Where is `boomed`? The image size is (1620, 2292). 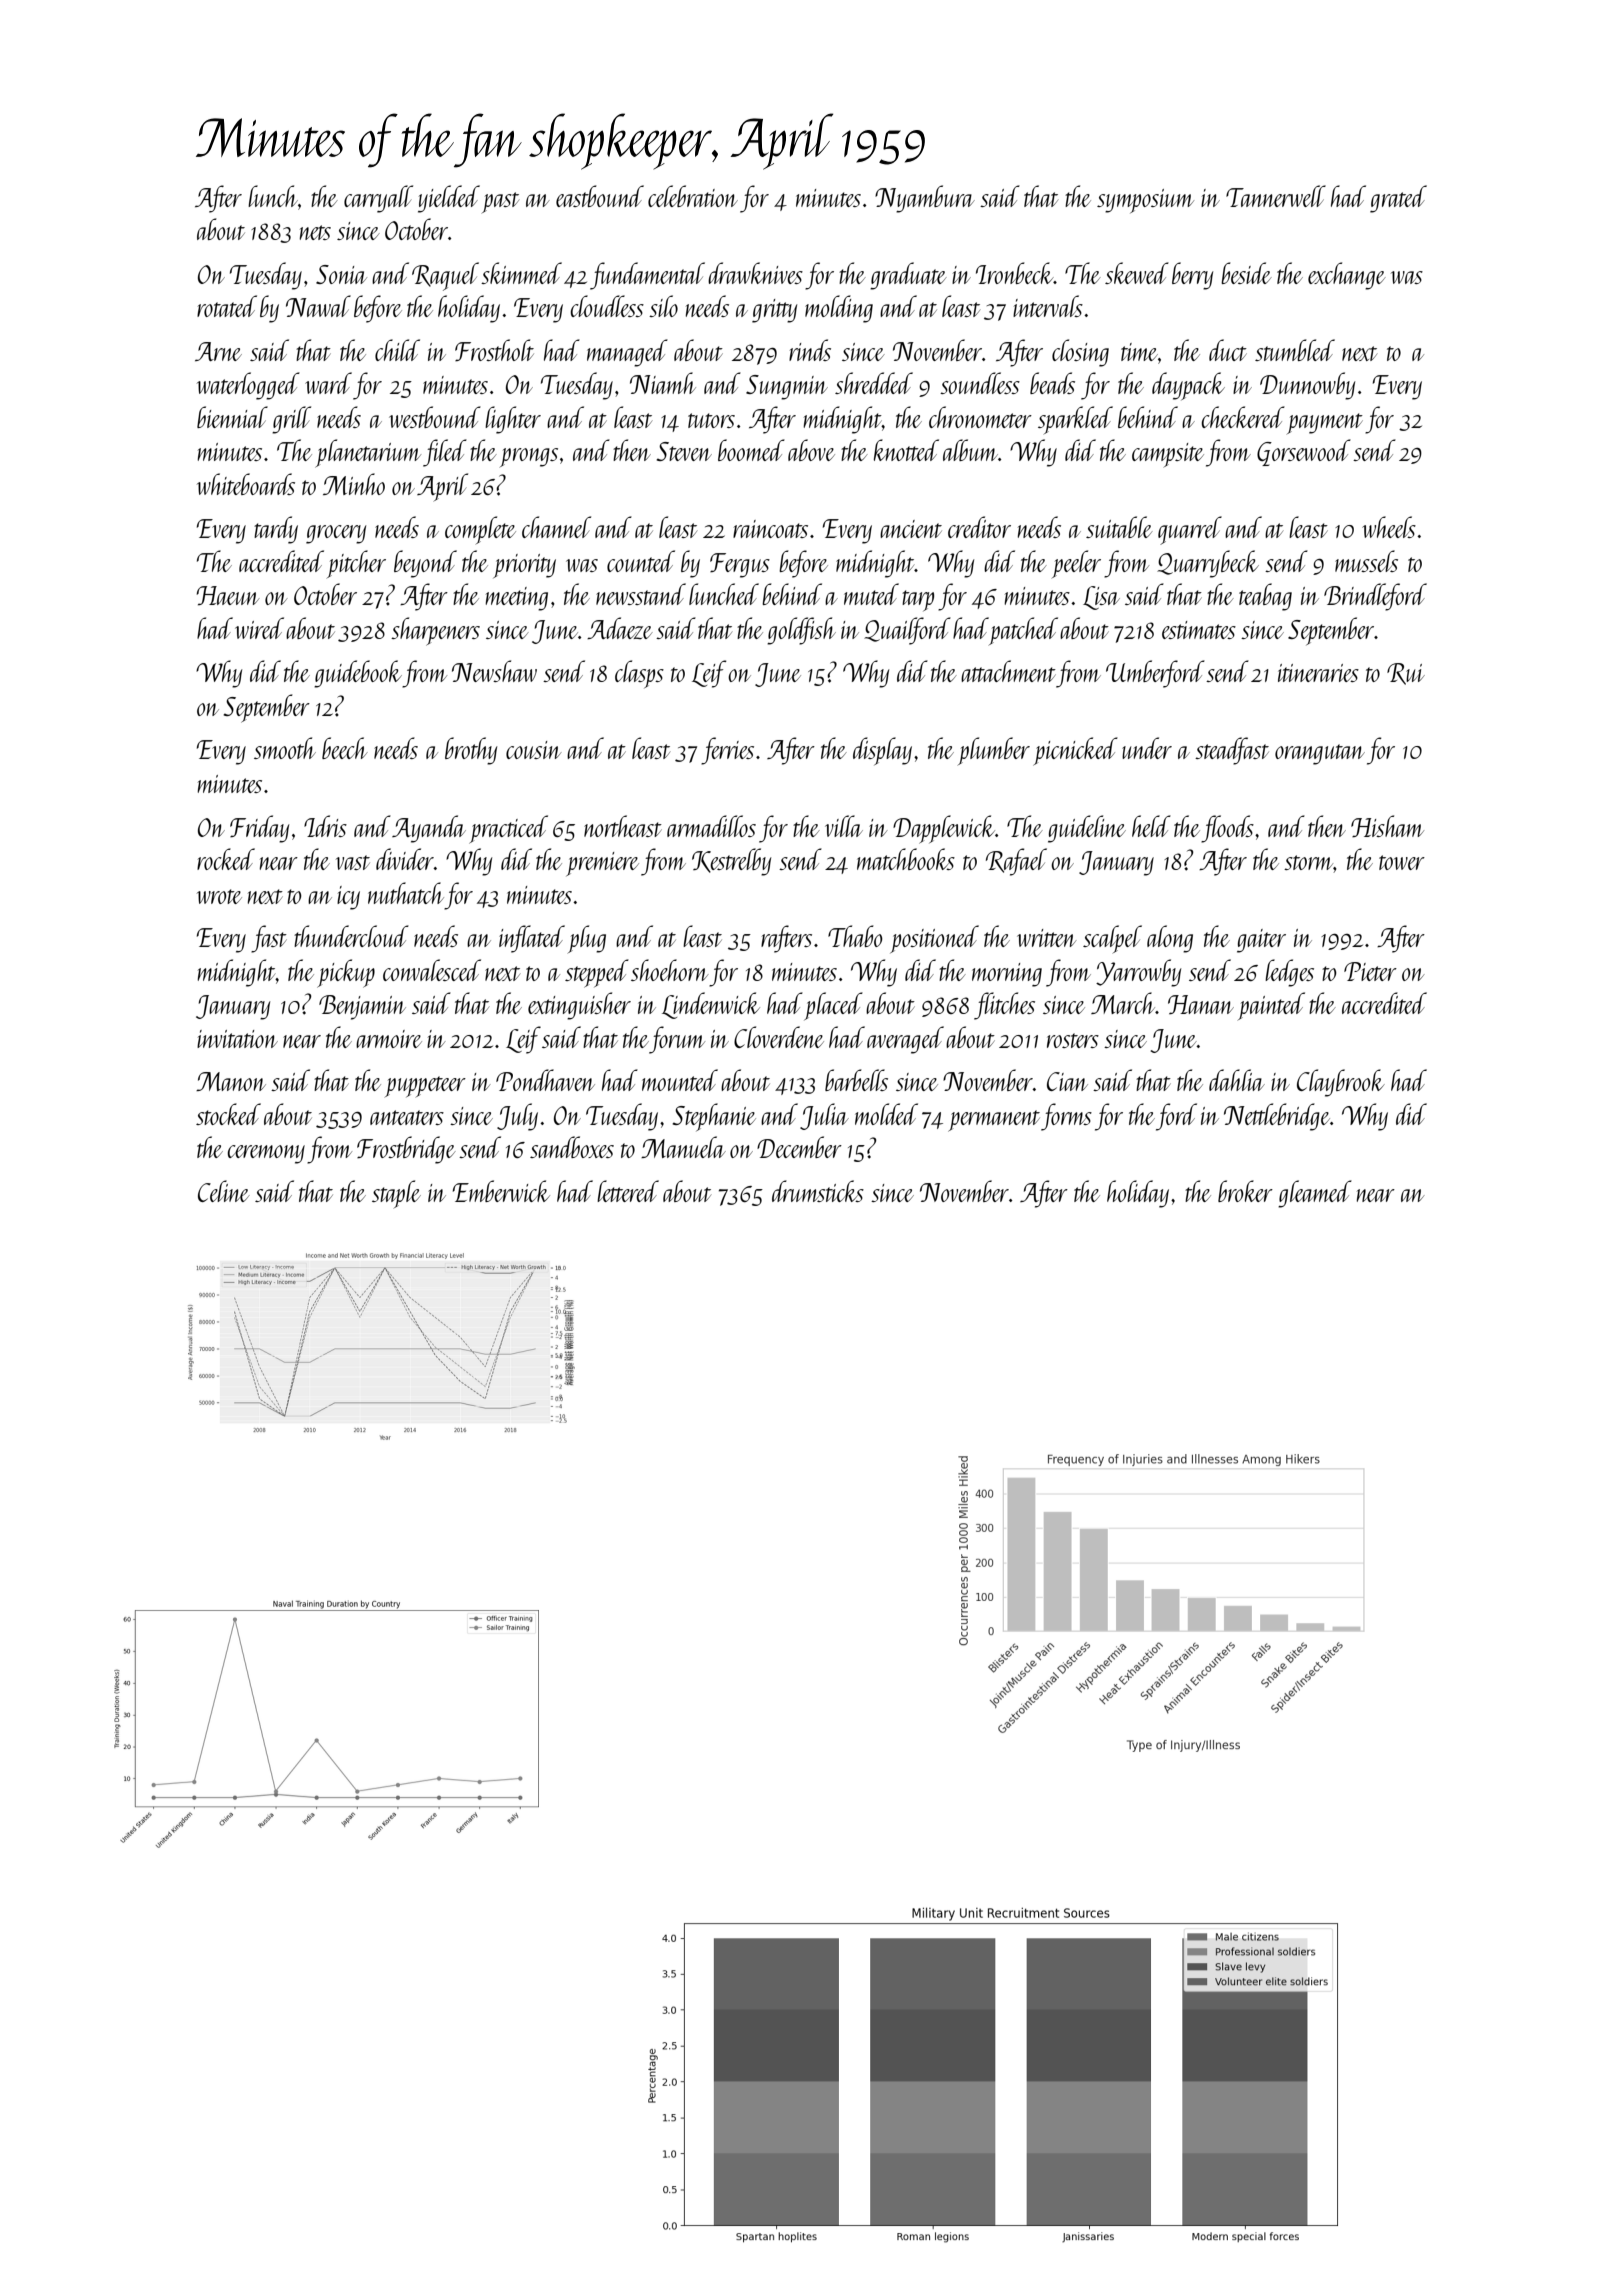
boomed is located at coordinates (751, 450).
